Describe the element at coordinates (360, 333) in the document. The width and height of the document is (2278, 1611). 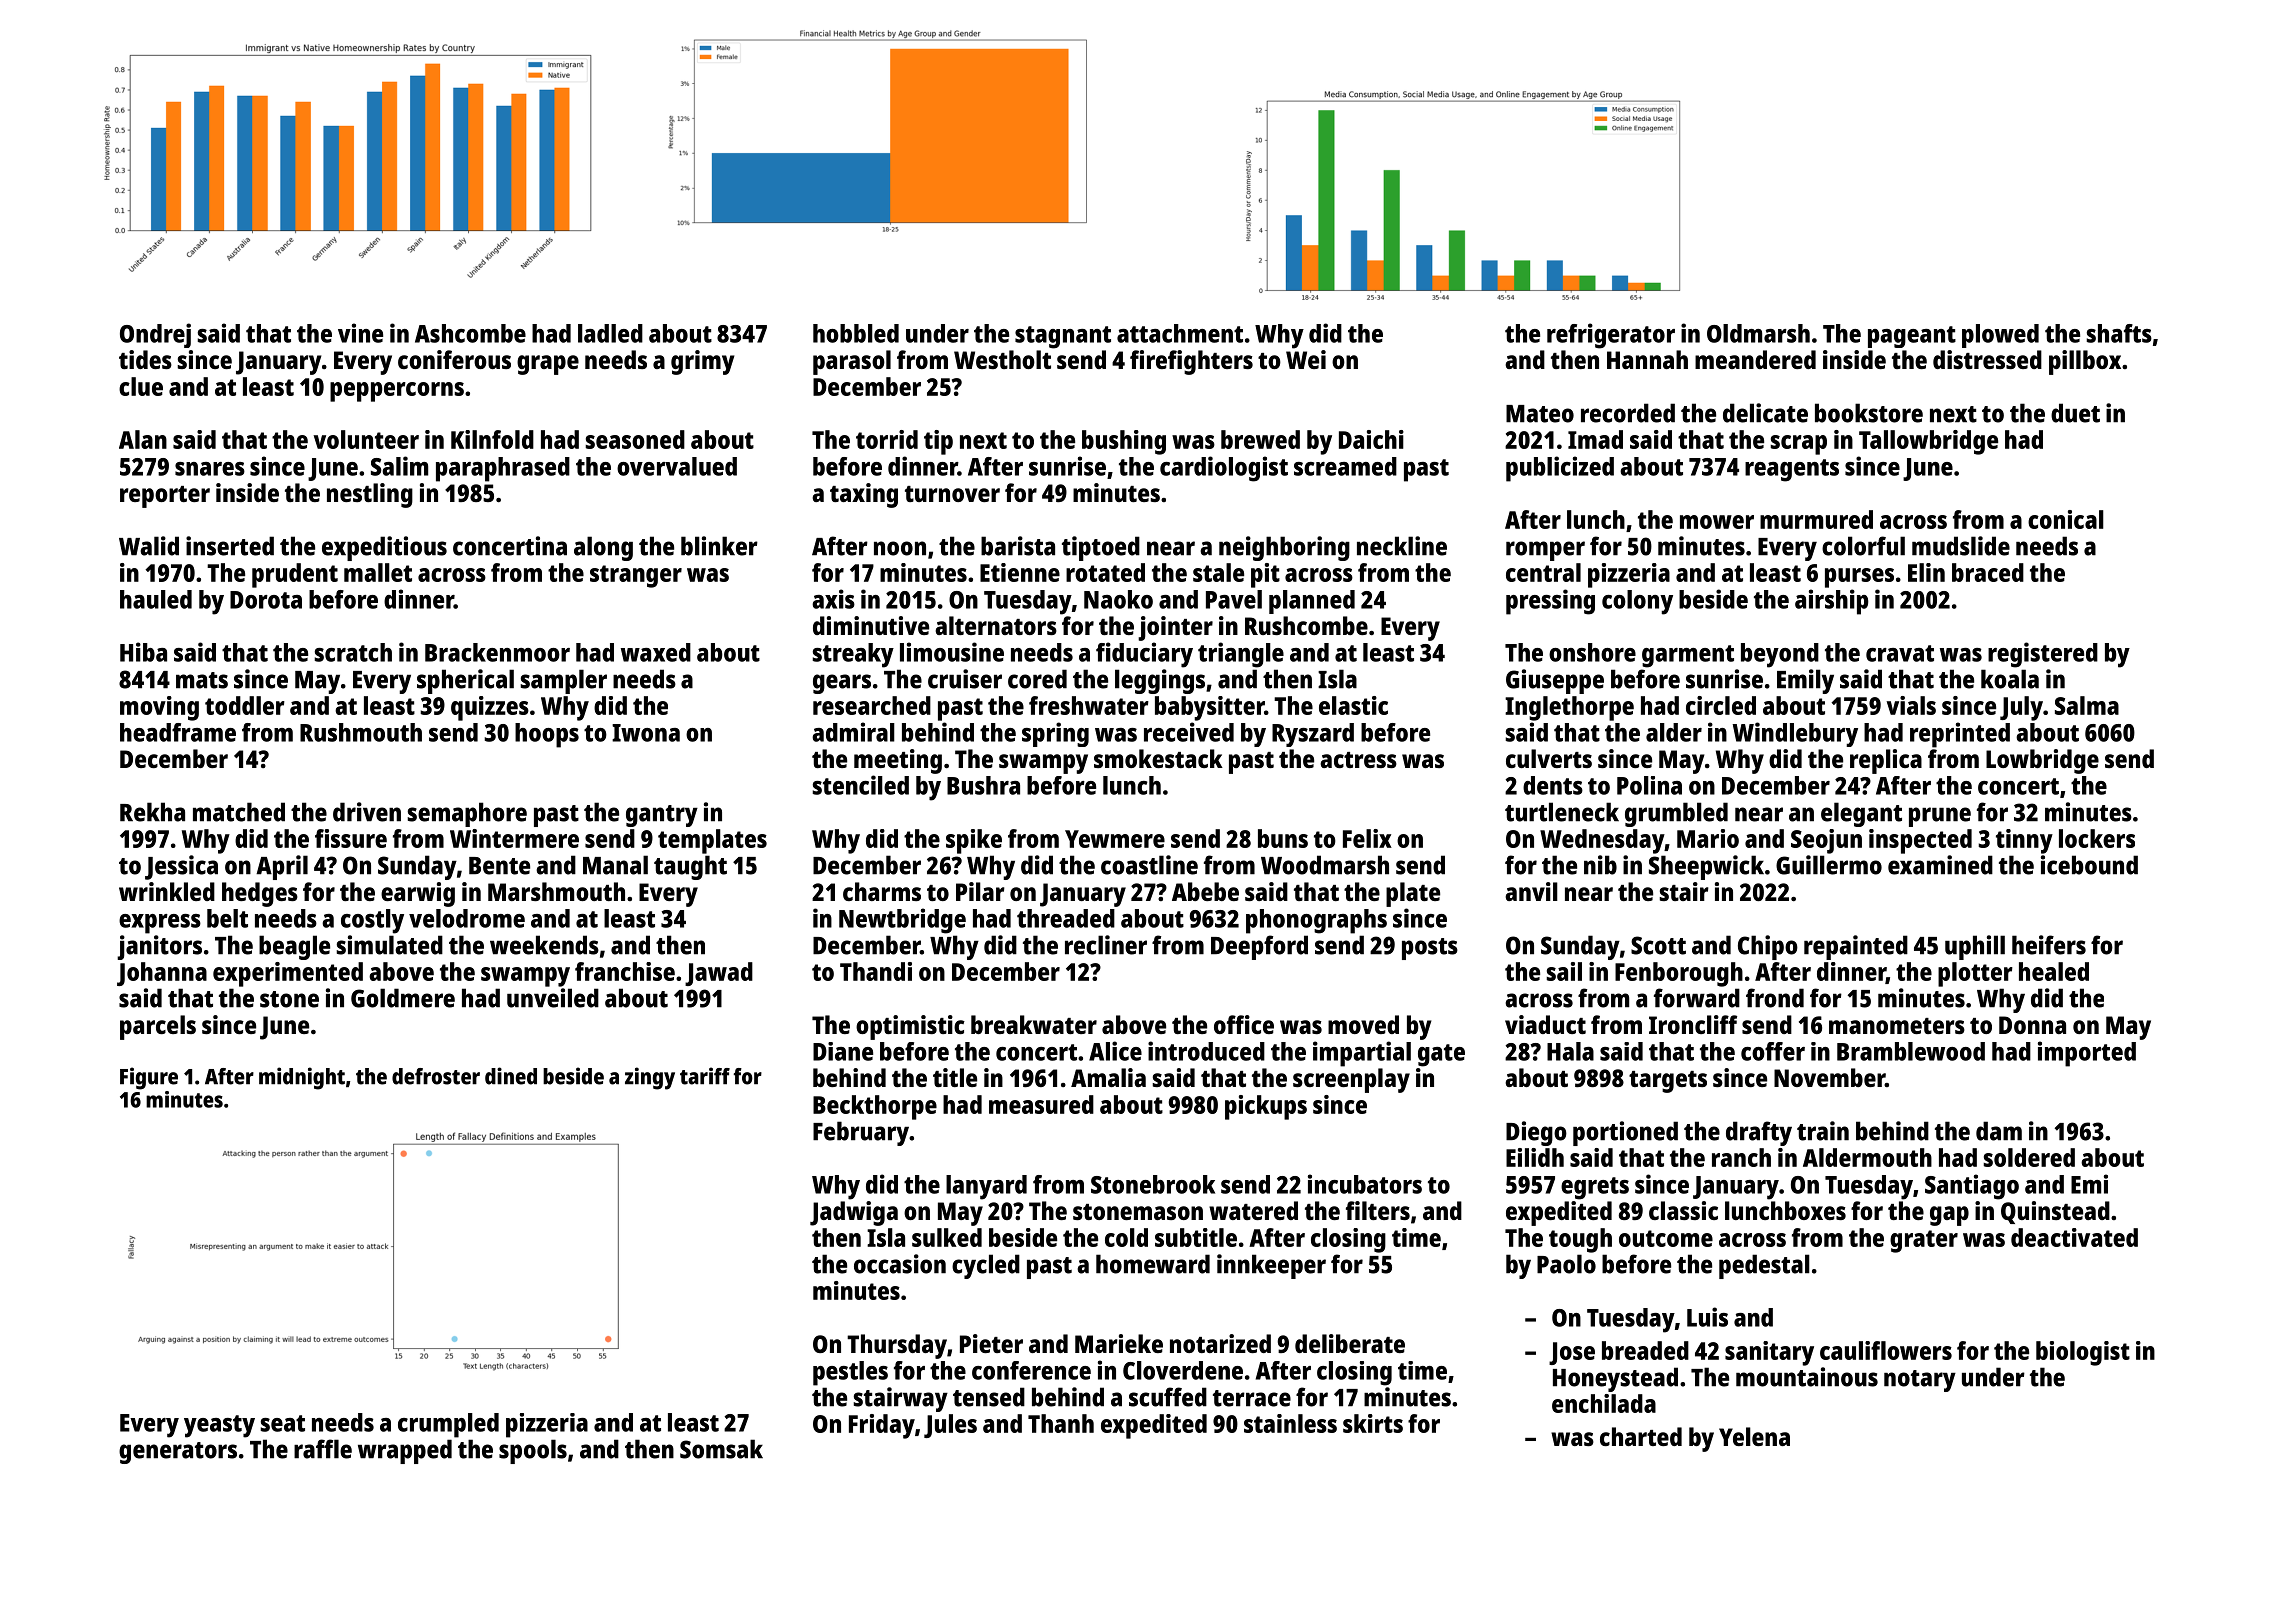
I see `vine` at that location.
